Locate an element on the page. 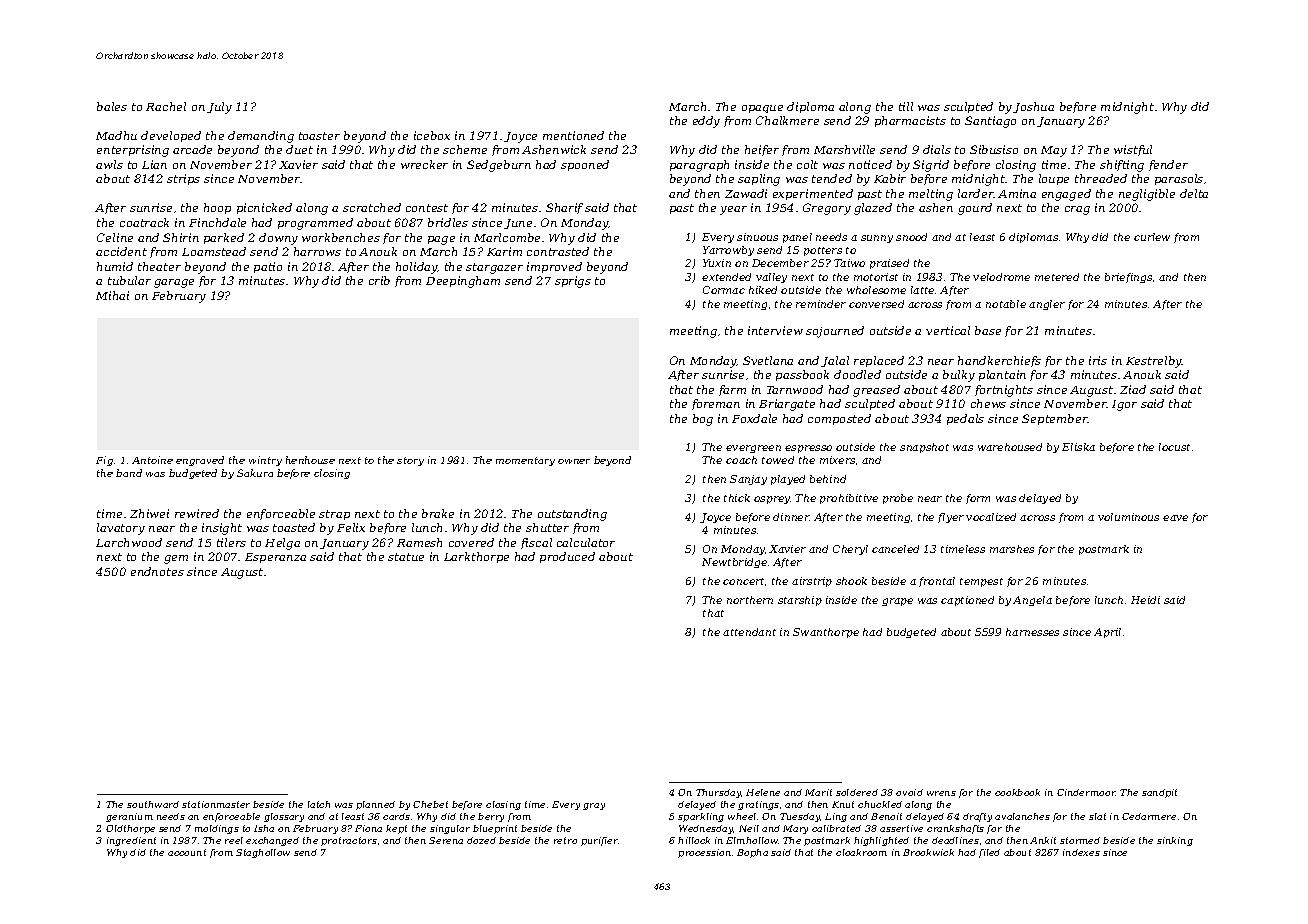  reminder is located at coordinates (821, 304).
